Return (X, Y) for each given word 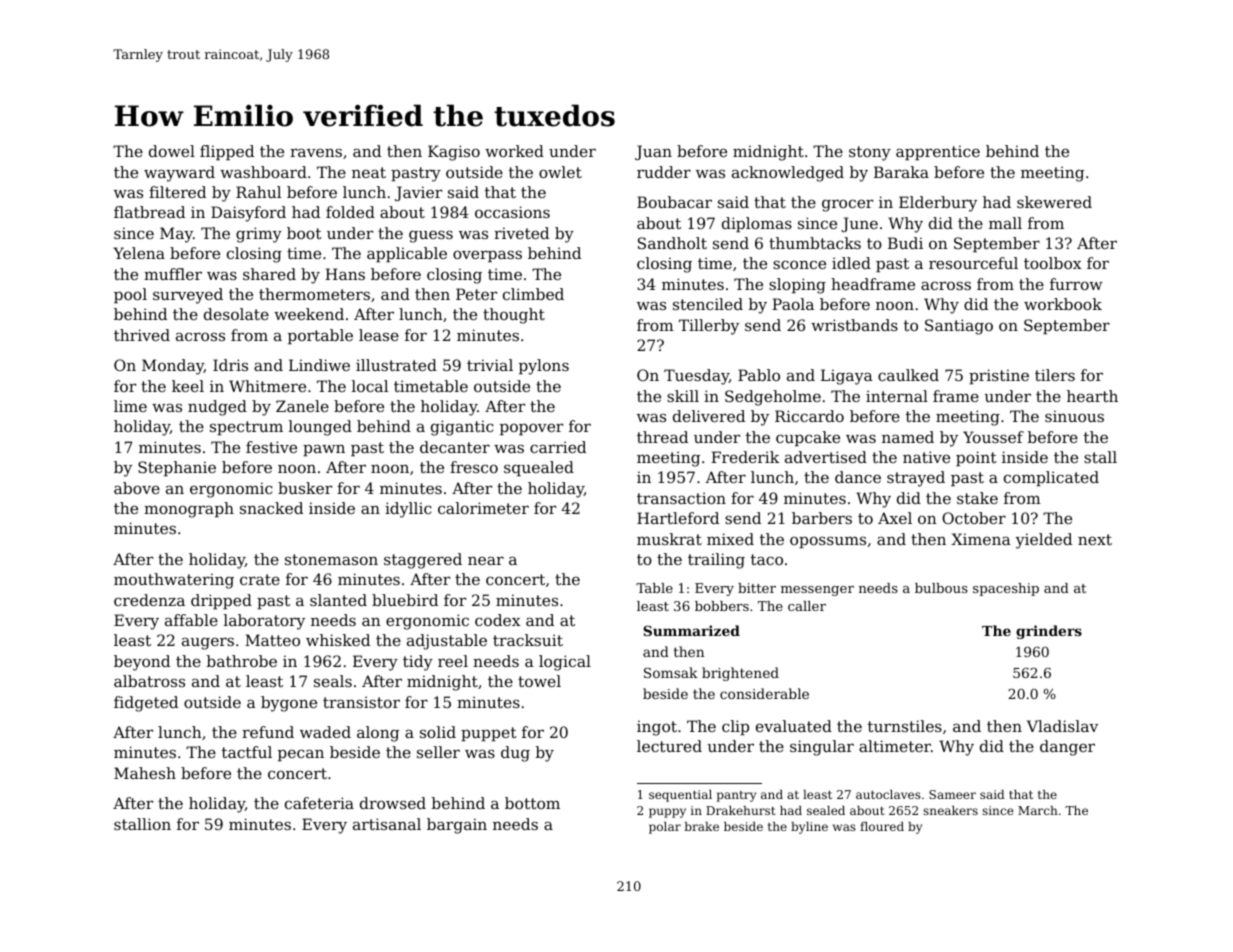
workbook (1063, 304)
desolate (236, 314)
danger (1067, 748)
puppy (667, 813)
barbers (822, 518)
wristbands (854, 325)
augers (208, 643)
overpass (487, 256)
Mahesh (145, 773)
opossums (828, 542)
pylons (544, 367)
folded (350, 212)
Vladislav (1062, 726)
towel (539, 681)
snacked (271, 508)
